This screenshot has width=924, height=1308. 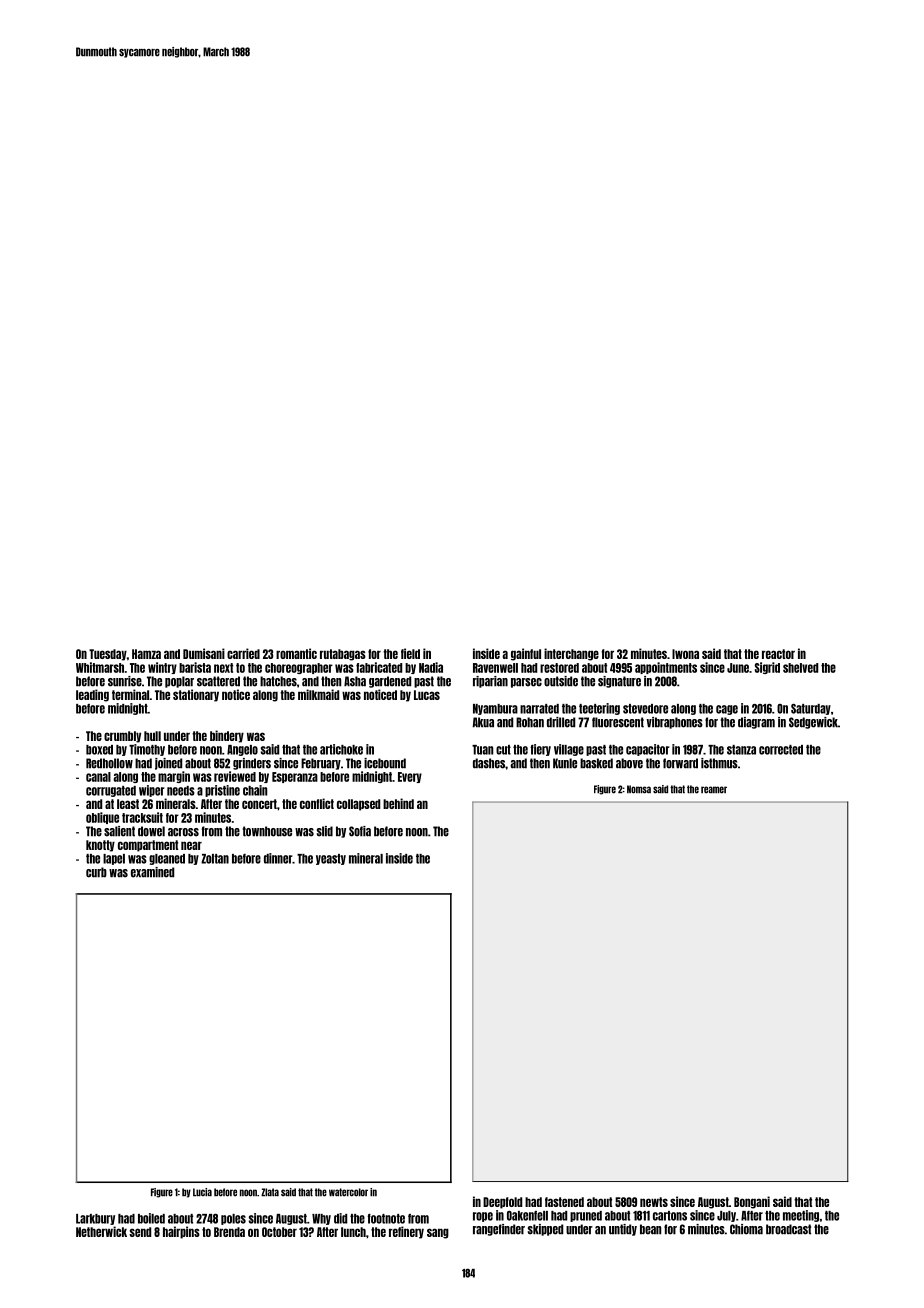 What do you see at coordinates (666, 668) in the screenshot?
I see `appointments` at bounding box center [666, 668].
